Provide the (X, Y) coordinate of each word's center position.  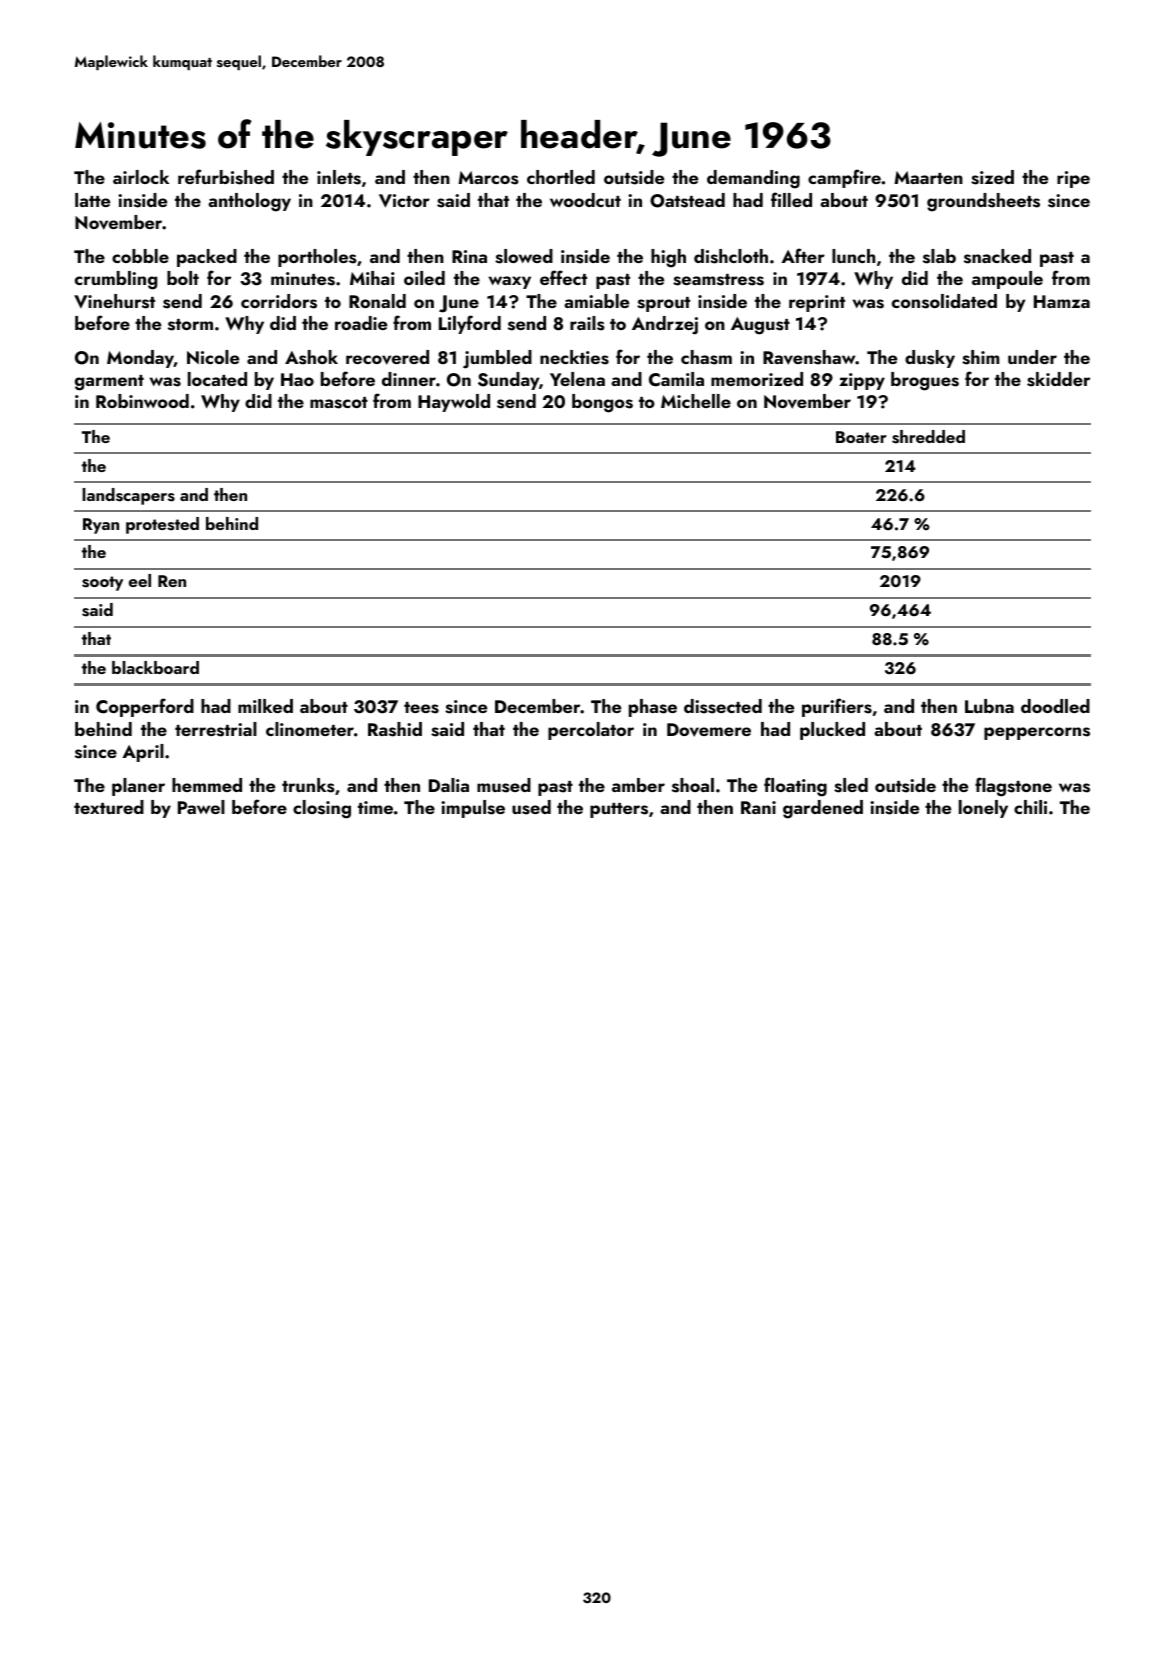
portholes (317, 258)
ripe (1073, 179)
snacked (997, 256)
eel (140, 580)
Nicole (213, 357)
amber (638, 785)
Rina (469, 256)
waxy (510, 282)
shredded (928, 437)
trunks (308, 785)
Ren (172, 581)
